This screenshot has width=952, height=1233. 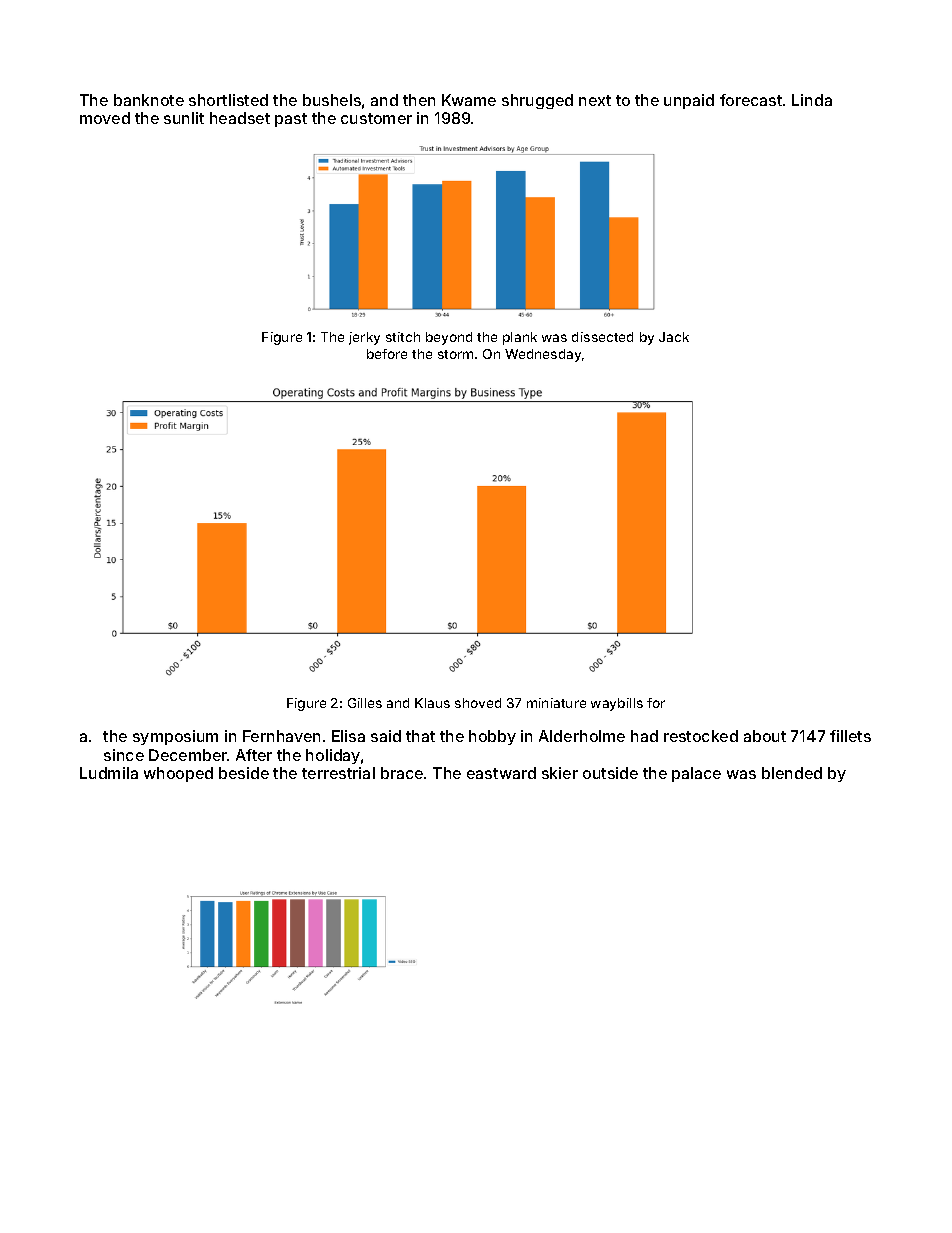 What do you see at coordinates (812, 100) in the screenshot?
I see `Linda` at bounding box center [812, 100].
